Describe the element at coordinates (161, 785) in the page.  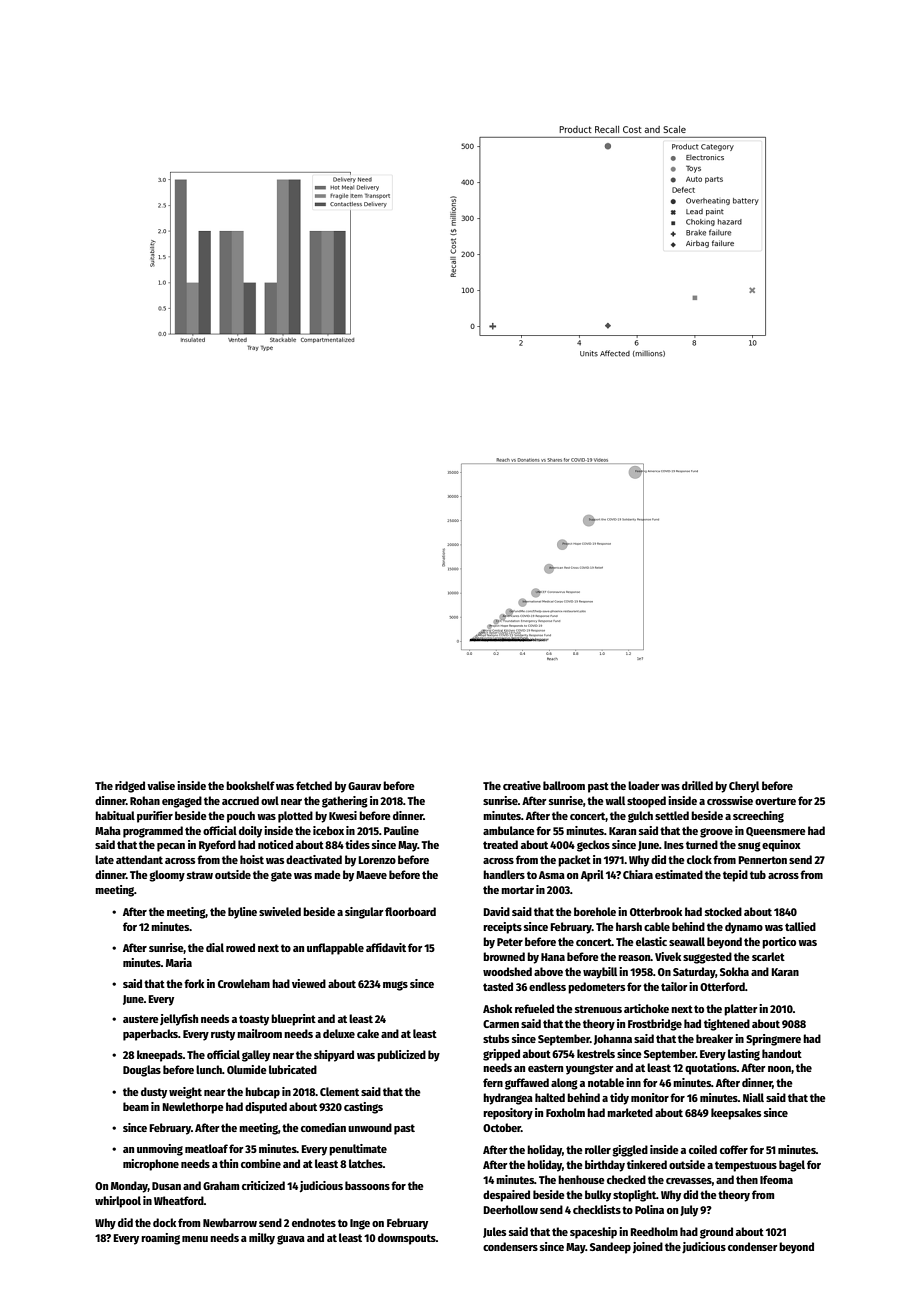
I see `valise` at that location.
